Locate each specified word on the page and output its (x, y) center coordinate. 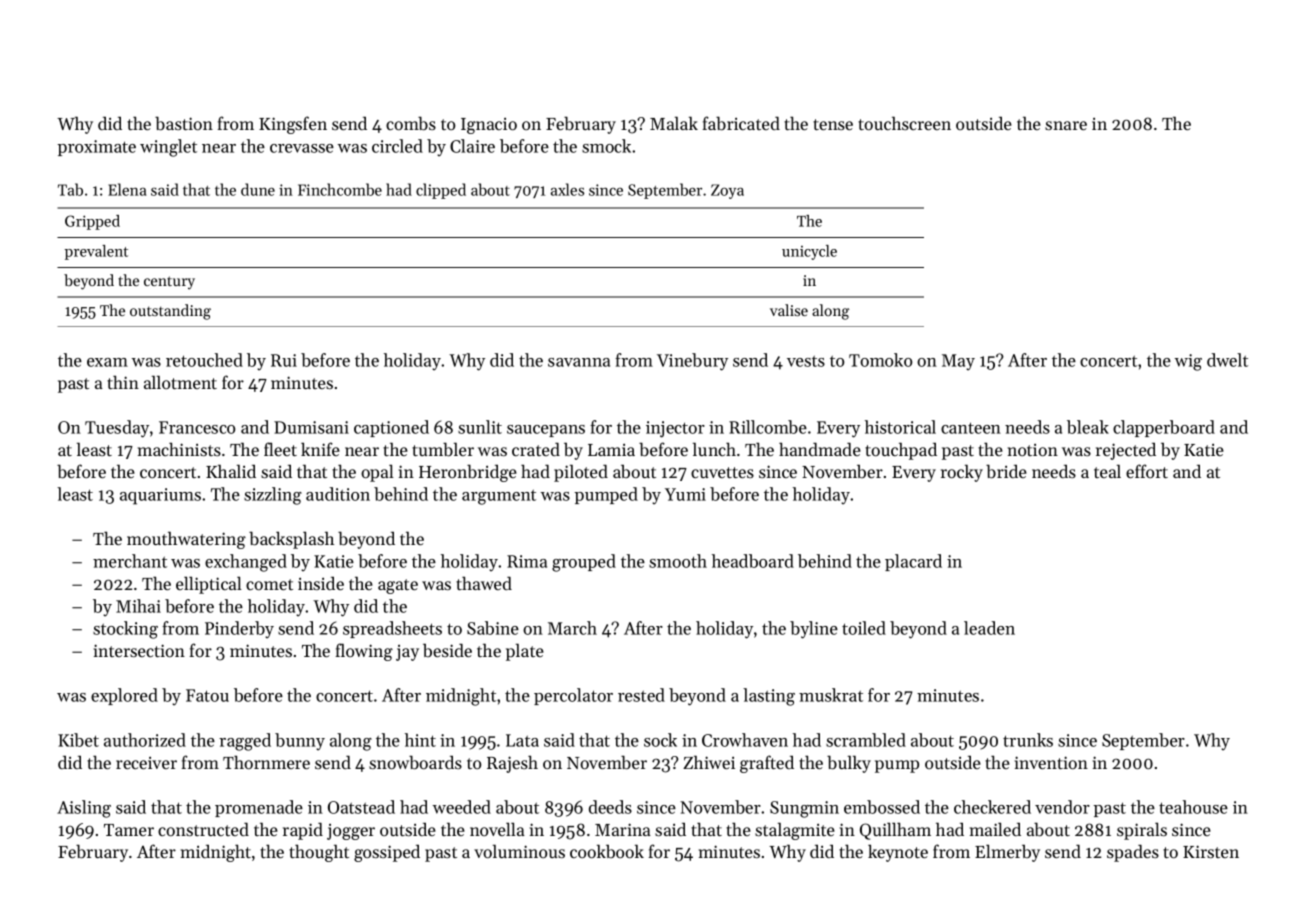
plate (525, 652)
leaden (989, 628)
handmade (820, 449)
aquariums (160, 496)
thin (123, 382)
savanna (579, 362)
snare (1066, 125)
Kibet (78, 740)
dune (258, 189)
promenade (259, 808)
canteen (971, 428)
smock (606, 146)
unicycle (809, 252)
